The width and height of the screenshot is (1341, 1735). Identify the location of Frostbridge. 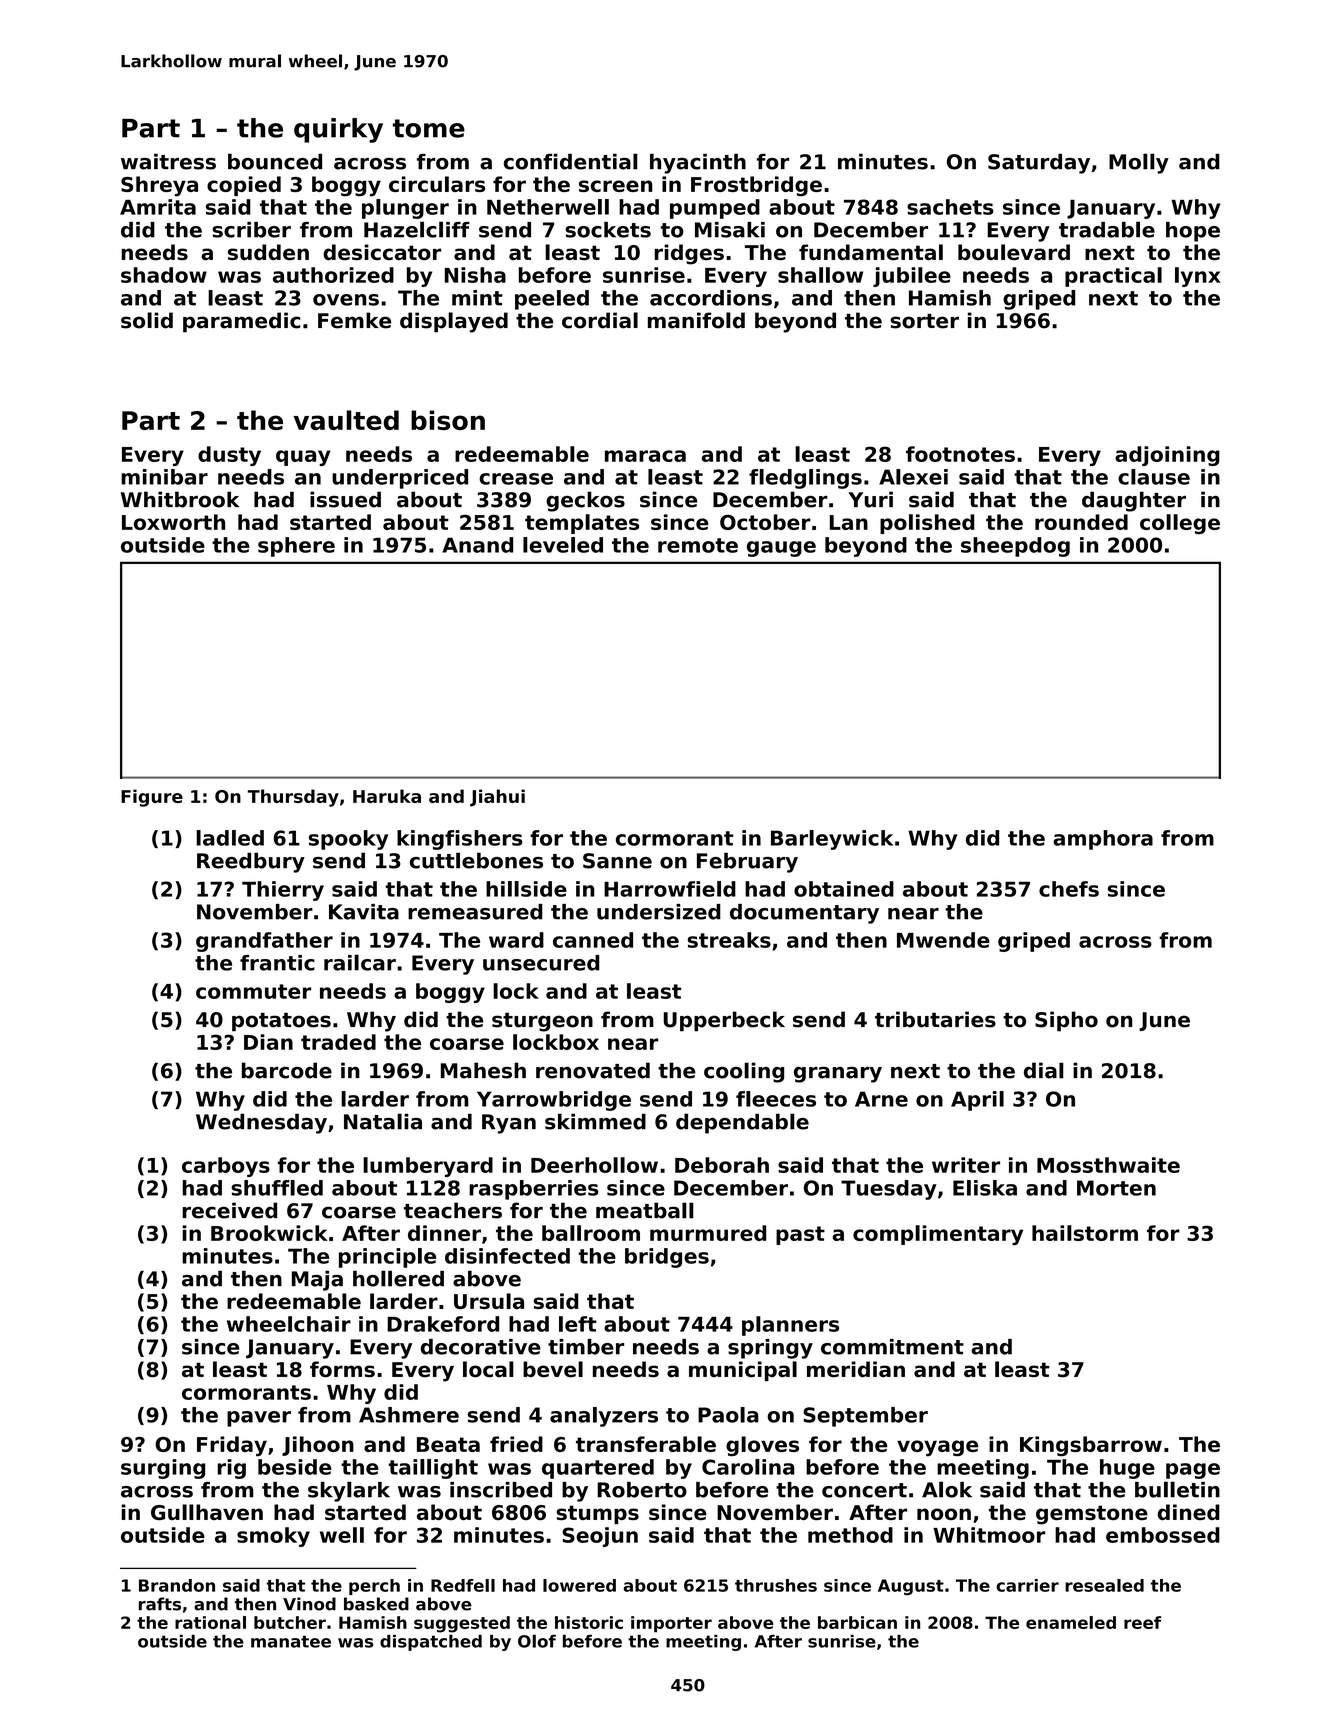
(756, 186).
